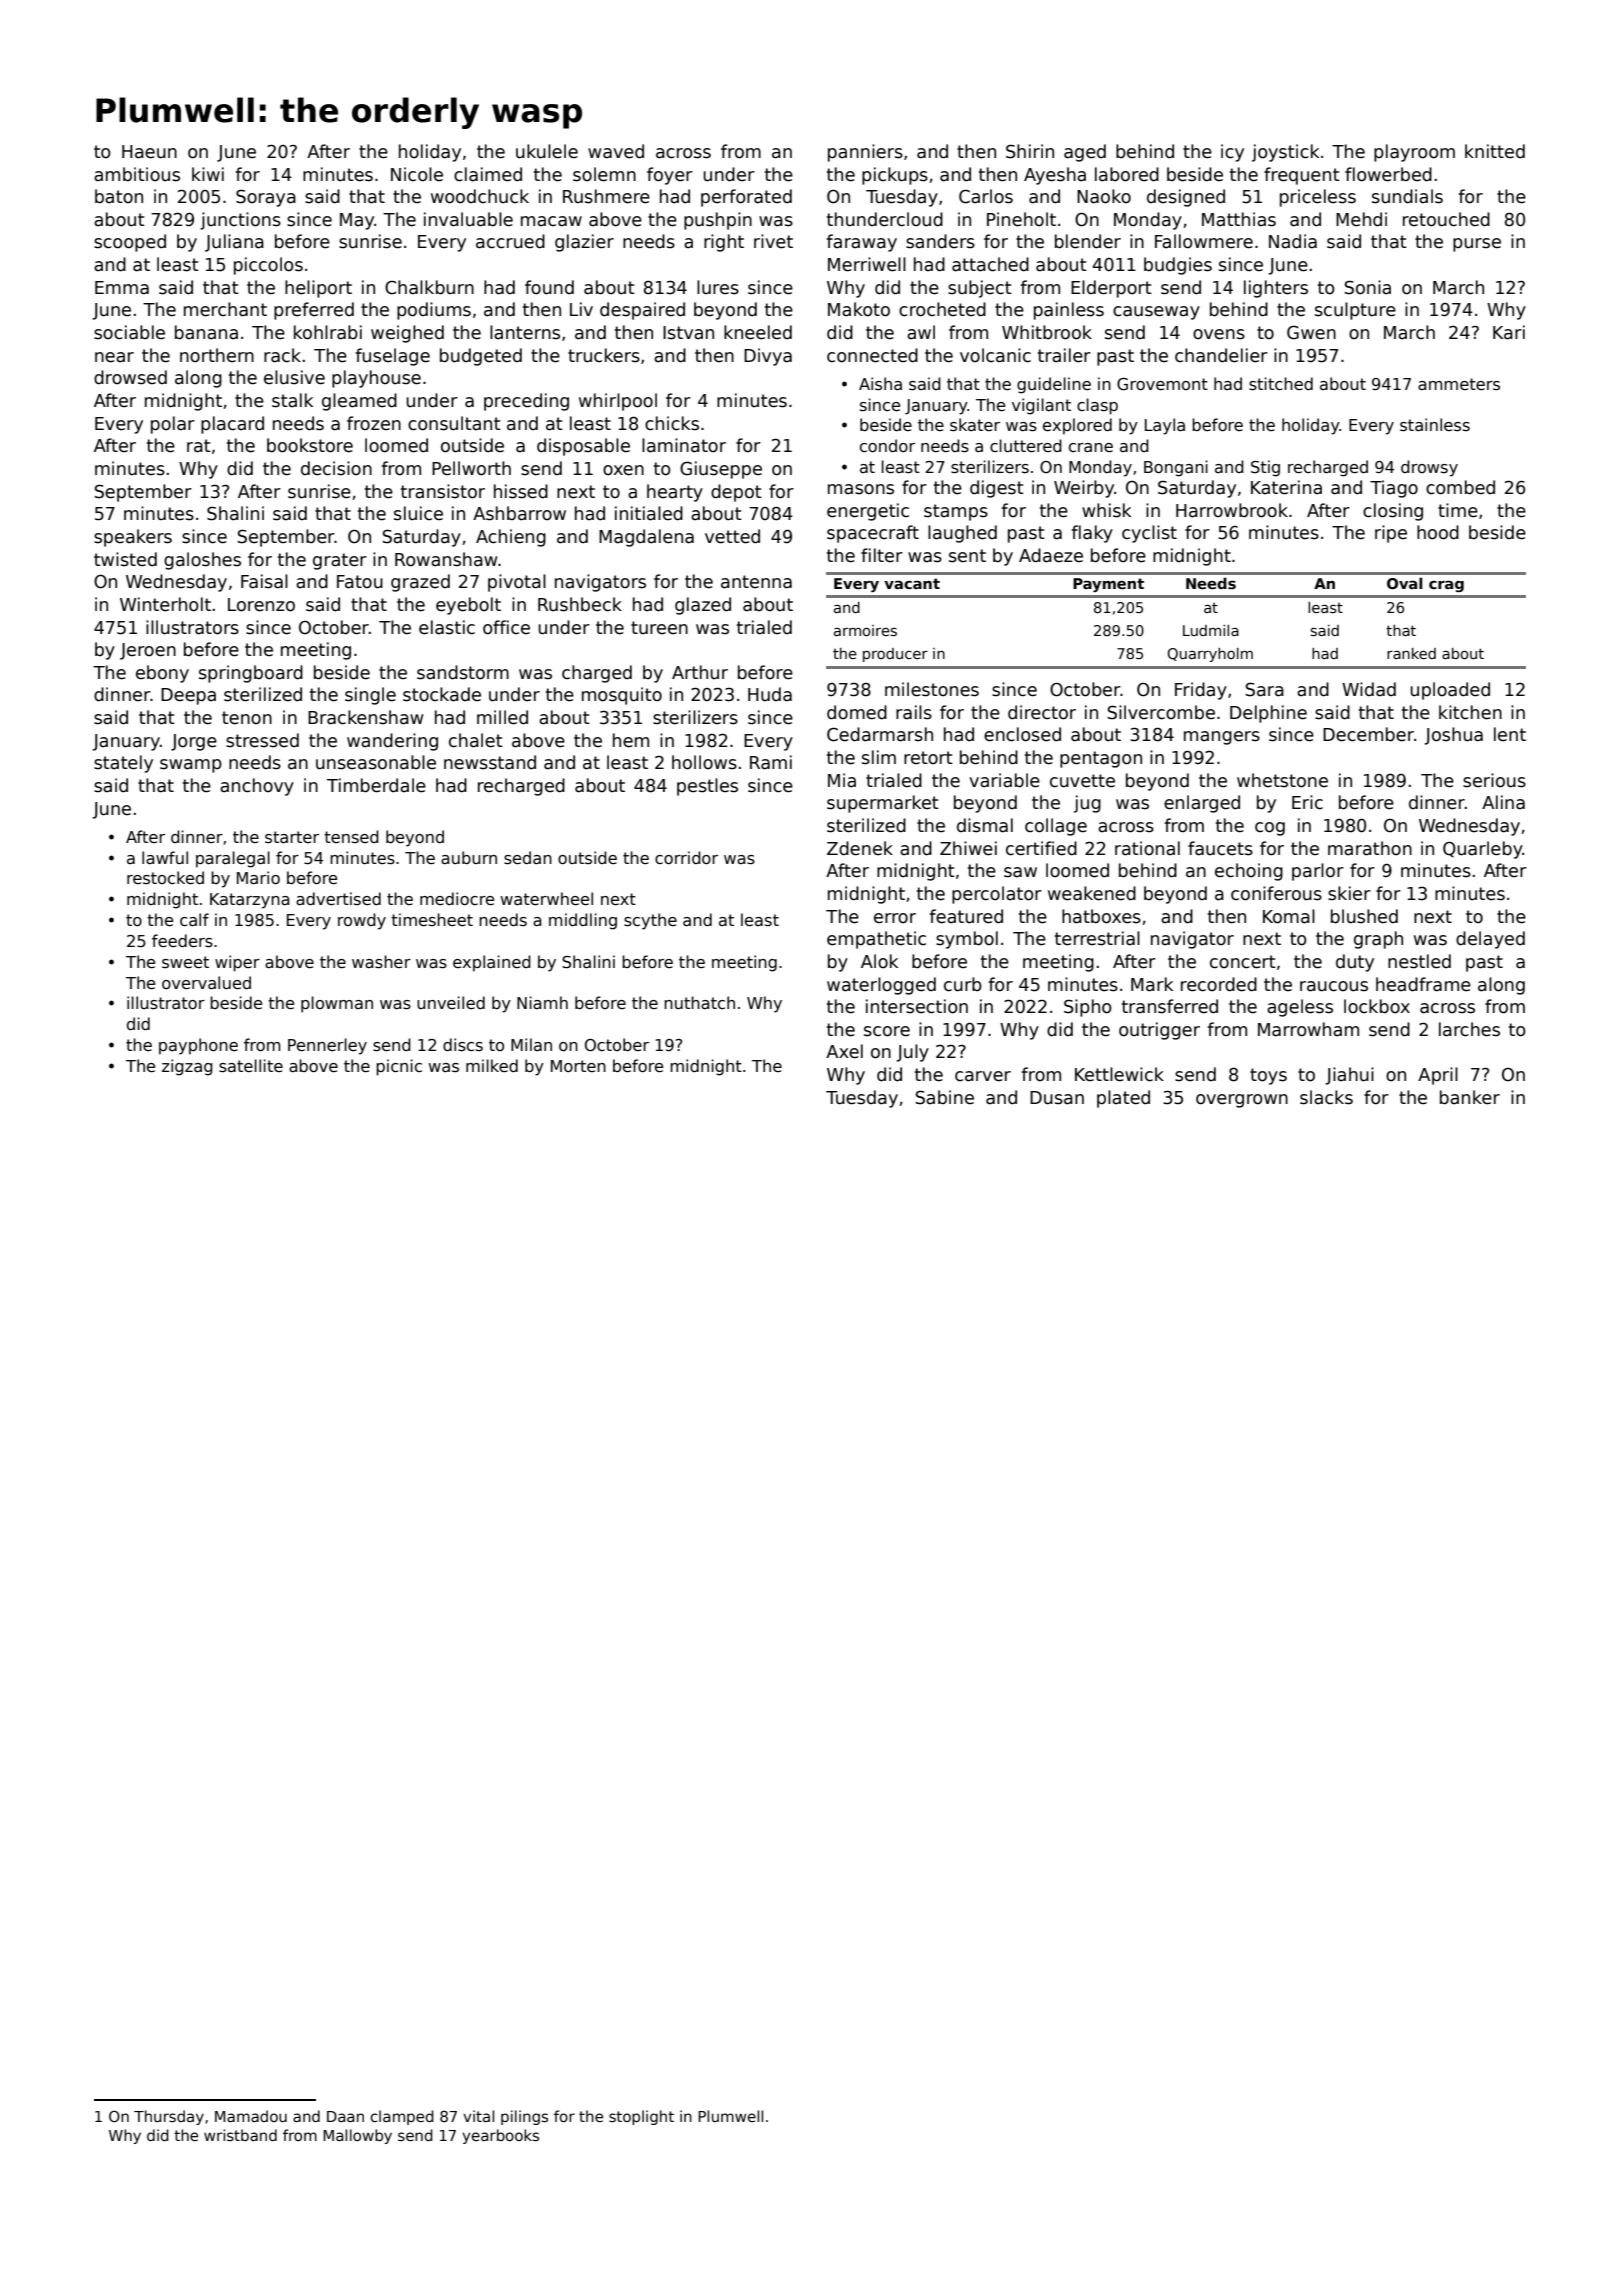 This screenshot has width=1620, height=2292. What do you see at coordinates (1326, 1097) in the screenshot?
I see `slacks` at bounding box center [1326, 1097].
